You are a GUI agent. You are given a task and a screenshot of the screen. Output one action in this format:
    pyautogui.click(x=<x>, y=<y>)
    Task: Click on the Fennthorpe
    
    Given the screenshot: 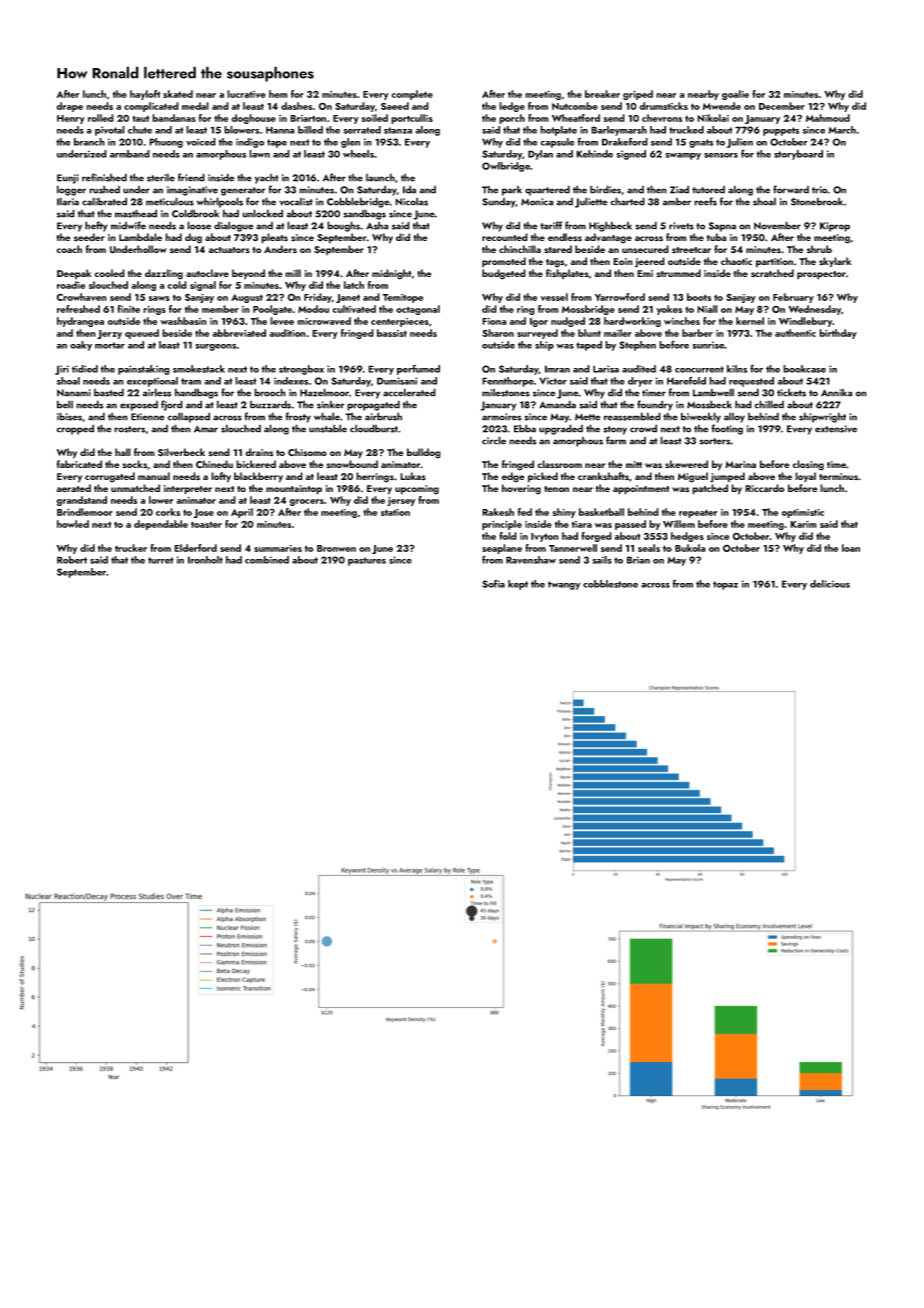 What is the action you would take?
    pyautogui.click(x=508, y=382)
